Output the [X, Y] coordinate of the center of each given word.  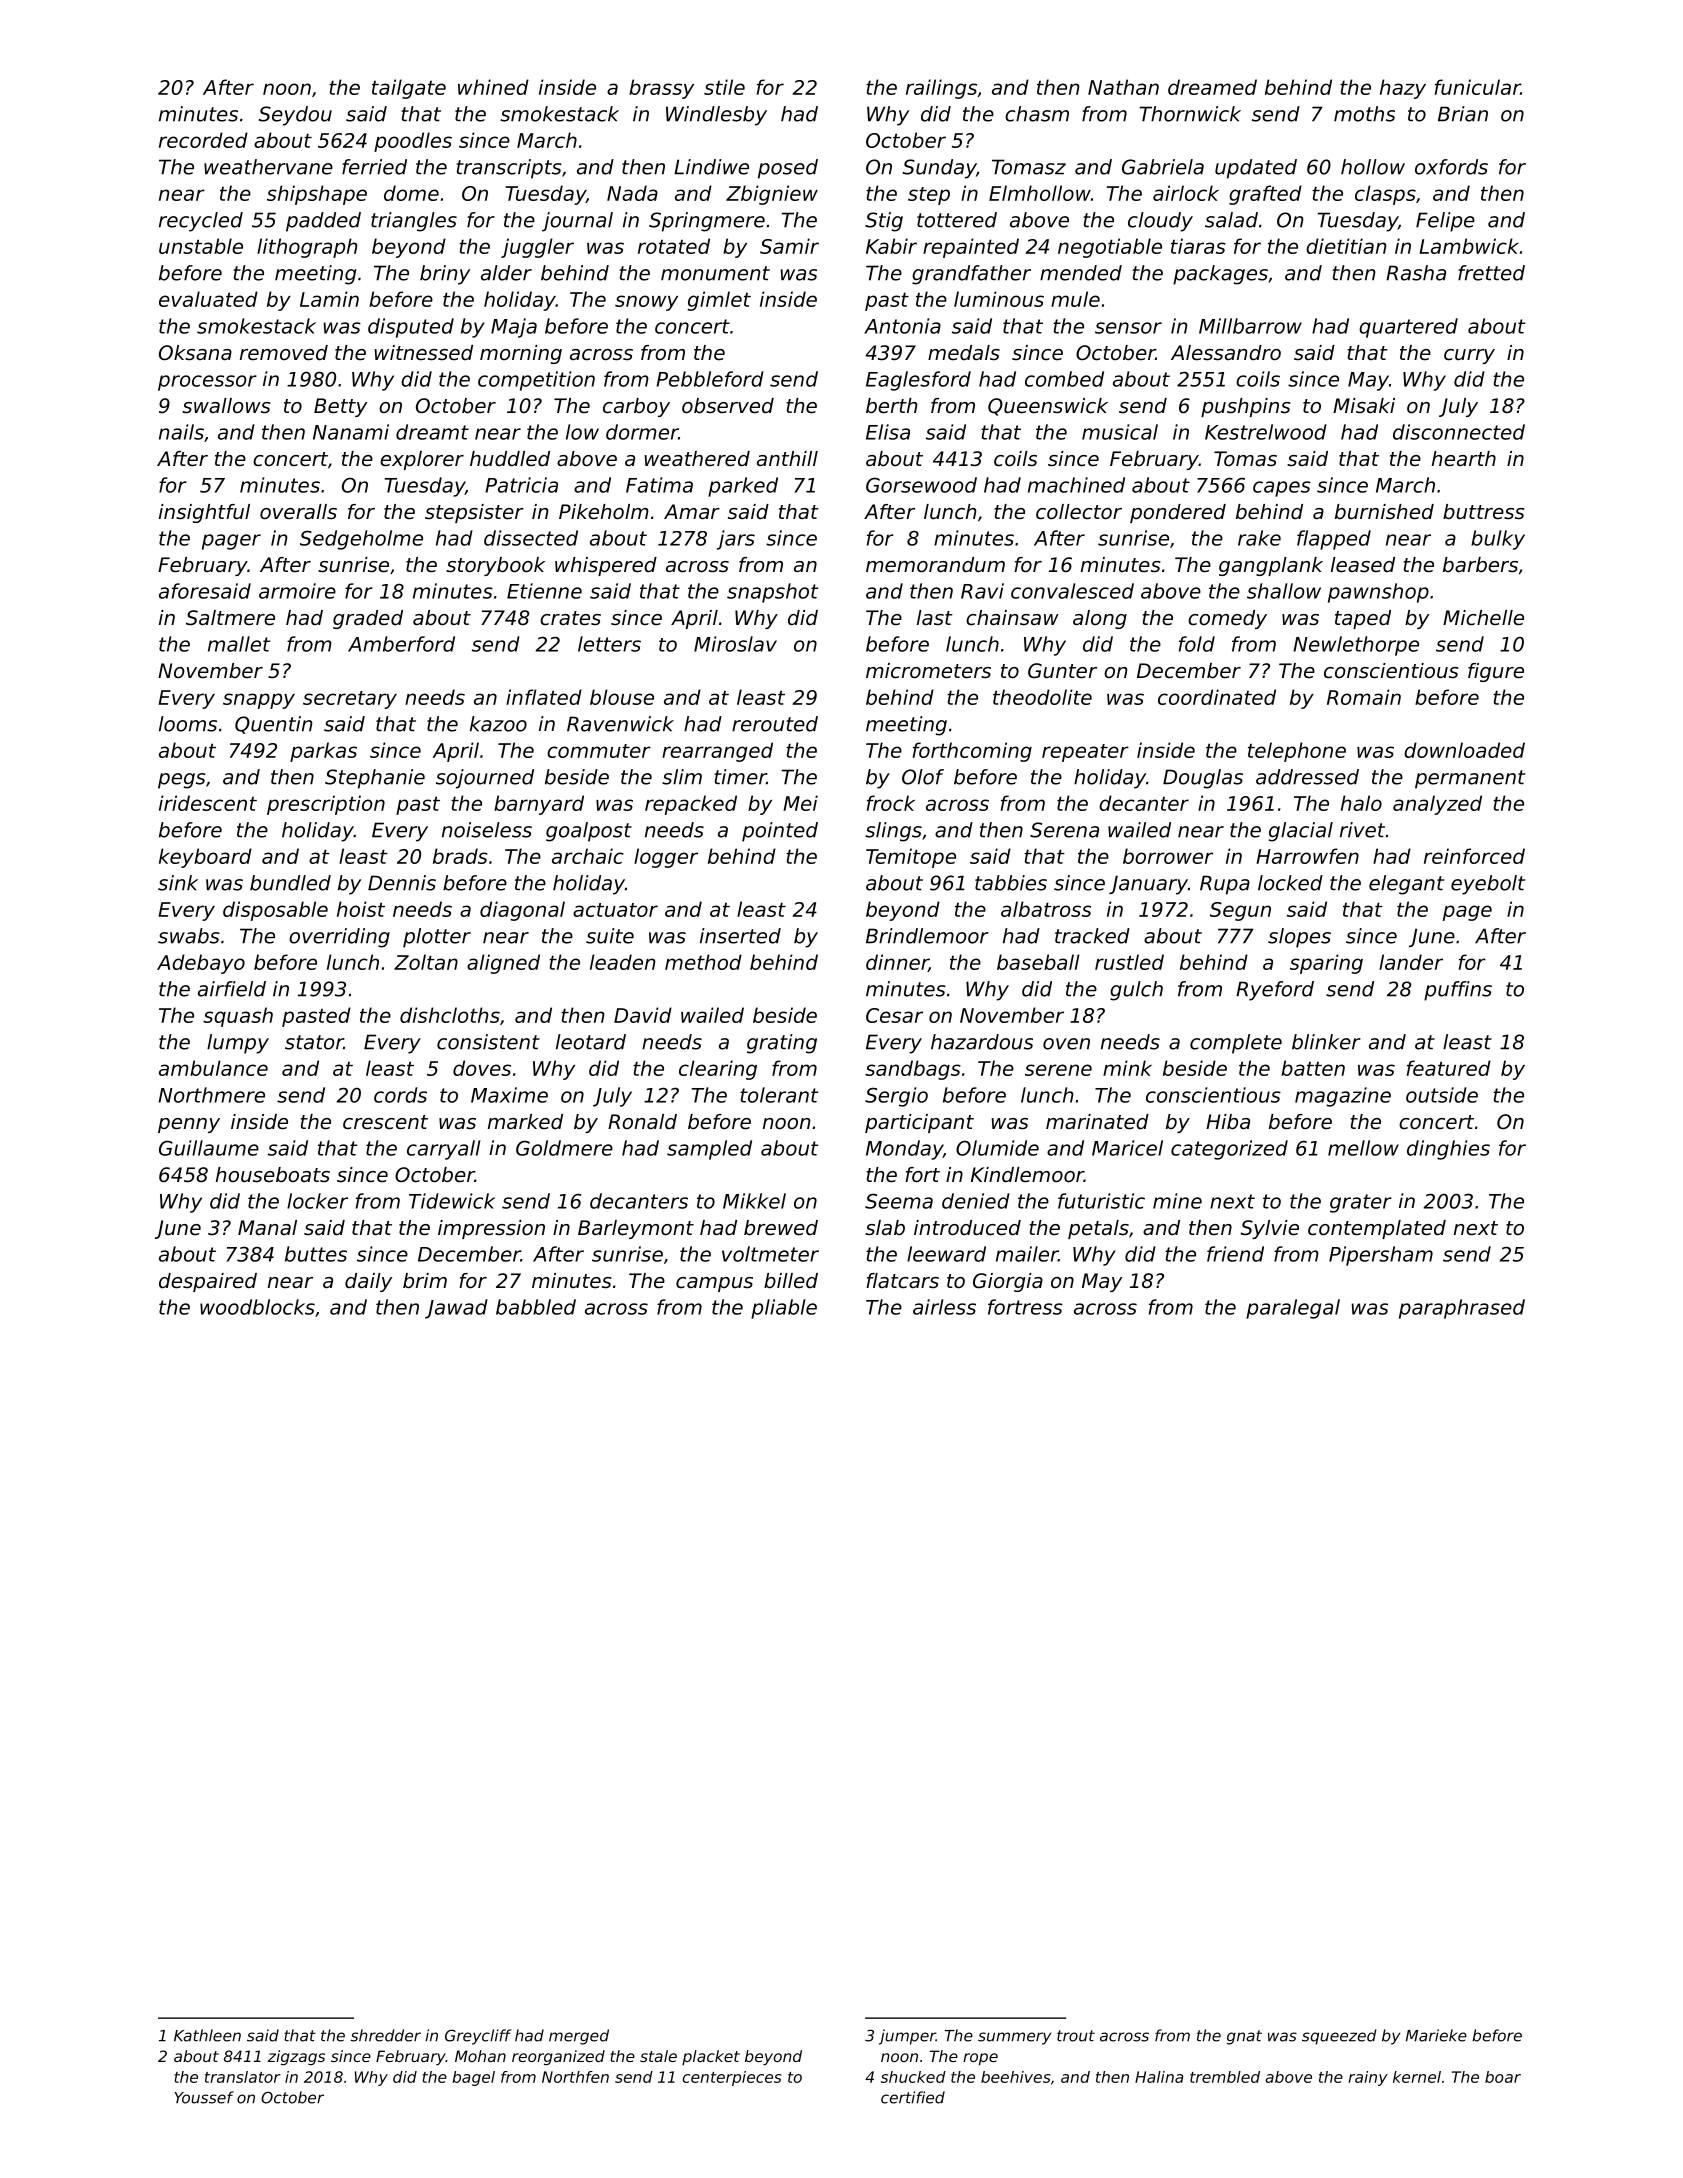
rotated [674, 246]
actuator [615, 910]
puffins [1458, 991]
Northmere [211, 1095]
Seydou [295, 116]
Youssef [204, 2097]
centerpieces [732, 2078]
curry [1469, 356]
